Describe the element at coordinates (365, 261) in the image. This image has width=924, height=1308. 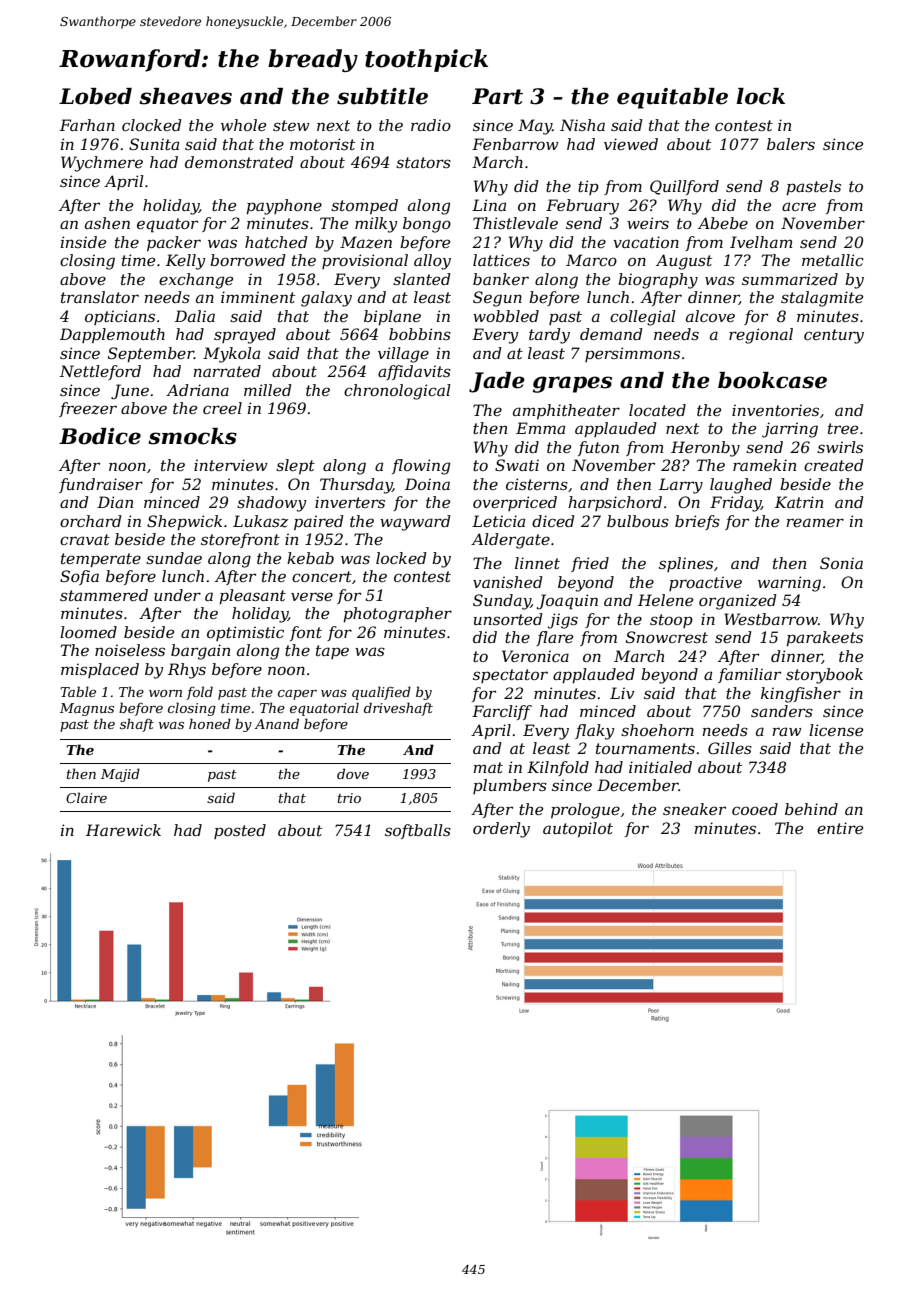
I see `provisional` at that location.
